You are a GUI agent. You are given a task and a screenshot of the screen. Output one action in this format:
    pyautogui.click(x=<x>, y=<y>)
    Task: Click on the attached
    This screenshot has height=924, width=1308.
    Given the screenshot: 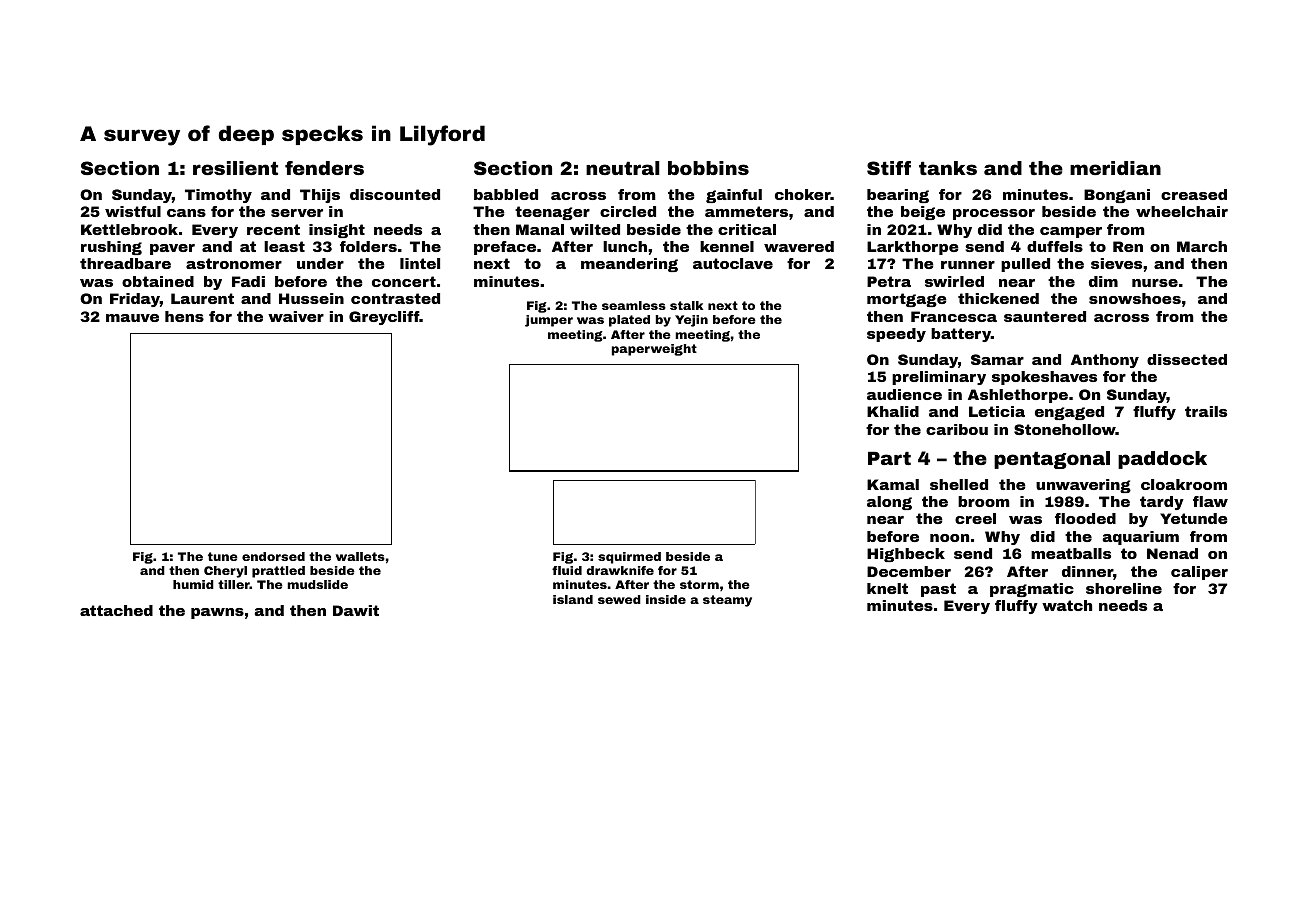 What is the action you would take?
    pyautogui.click(x=116, y=610)
